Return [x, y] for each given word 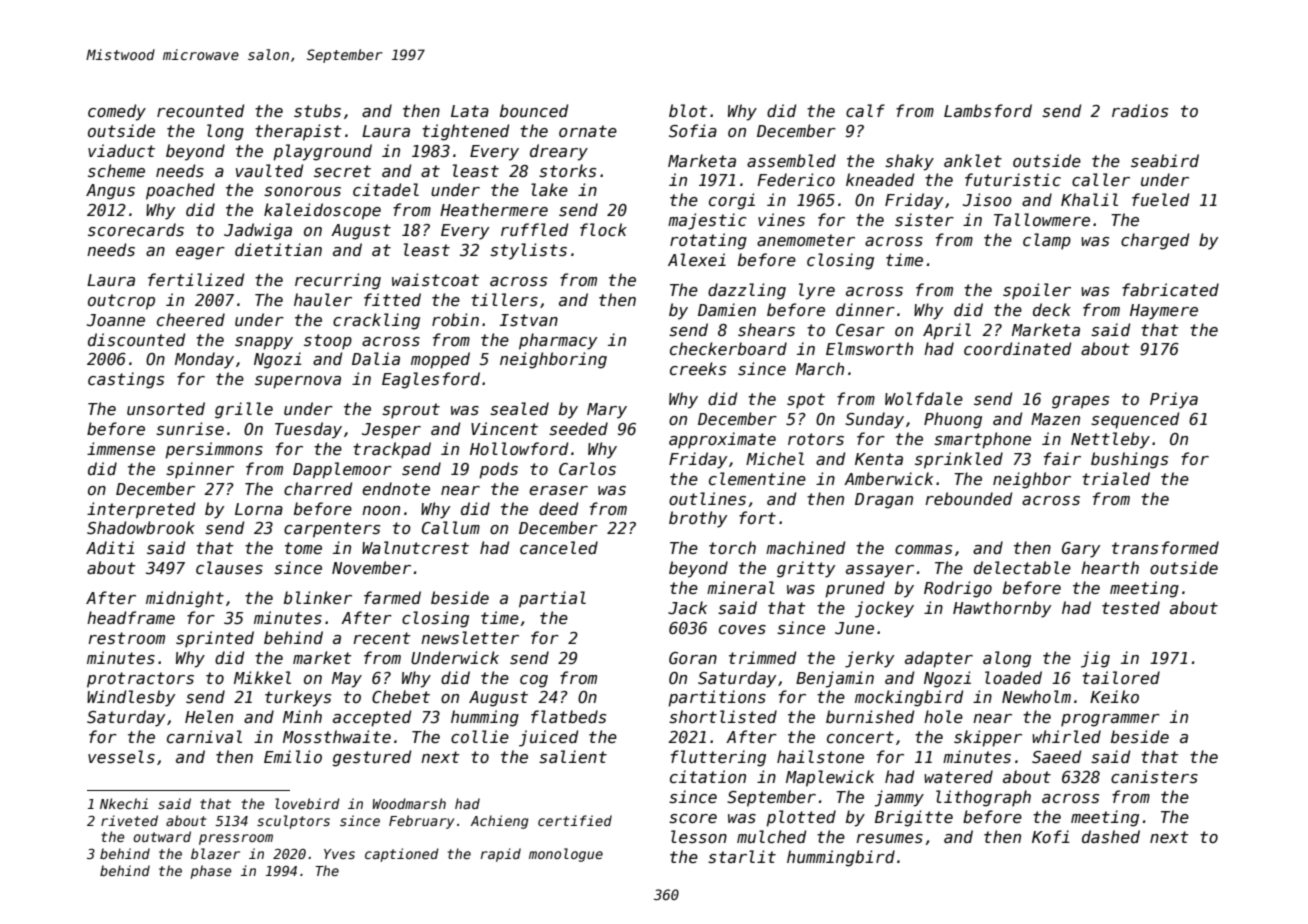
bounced [534, 110]
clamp [1047, 241]
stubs [317, 110]
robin [455, 319]
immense [121, 448]
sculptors [293, 822]
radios [1140, 111]
